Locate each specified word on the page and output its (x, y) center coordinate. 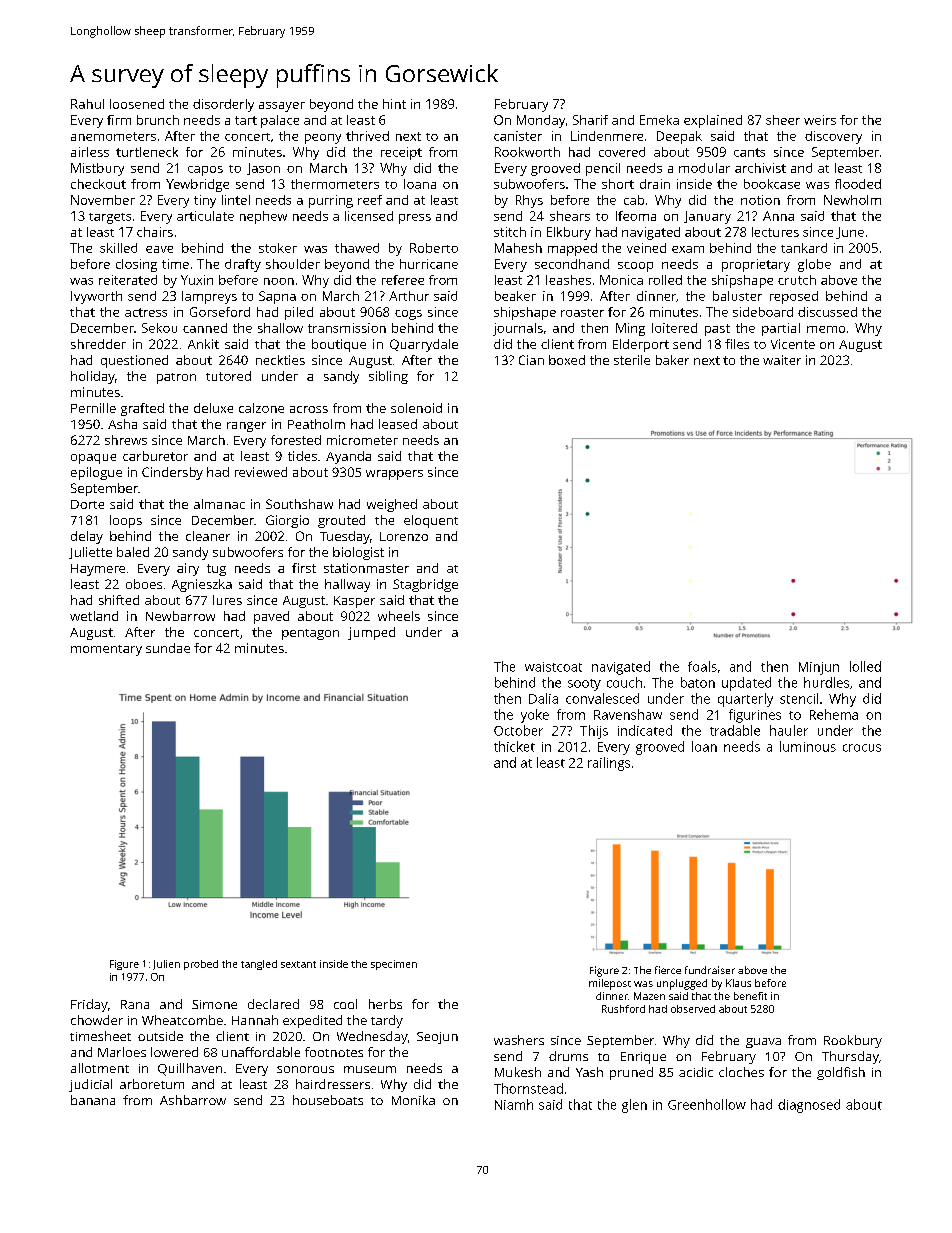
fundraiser (710, 970)
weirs (820, 120)
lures (227, 600)
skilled (118, 248)
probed (201, 965)
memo (826, 329)
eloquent (431, 521)
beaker (515, 296)
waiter (782, 360)
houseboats (328, 1100)
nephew (263, 217)
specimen (394, 965)
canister (518, 136)
